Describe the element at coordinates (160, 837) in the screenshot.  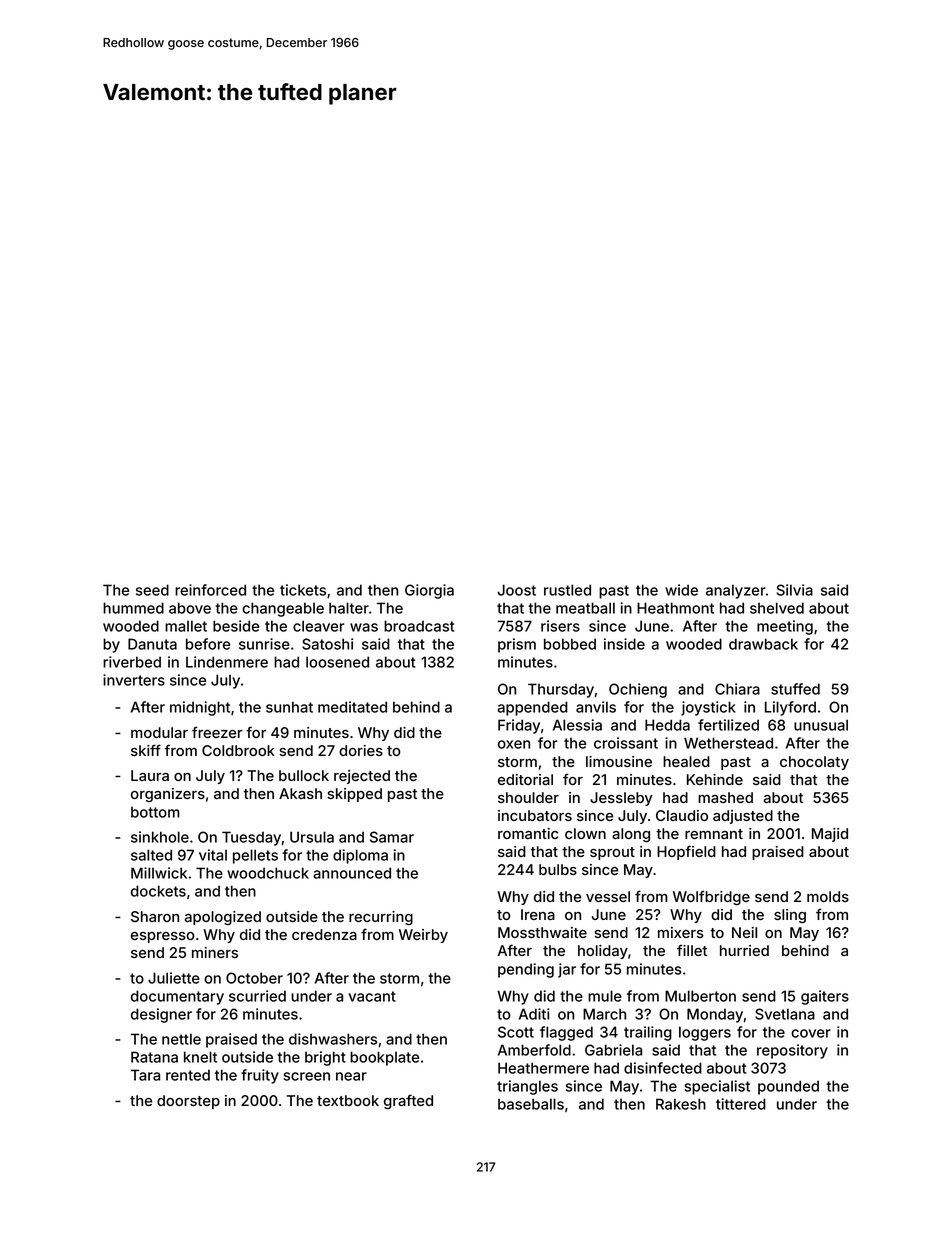
I see `sinkhole` at that location.
